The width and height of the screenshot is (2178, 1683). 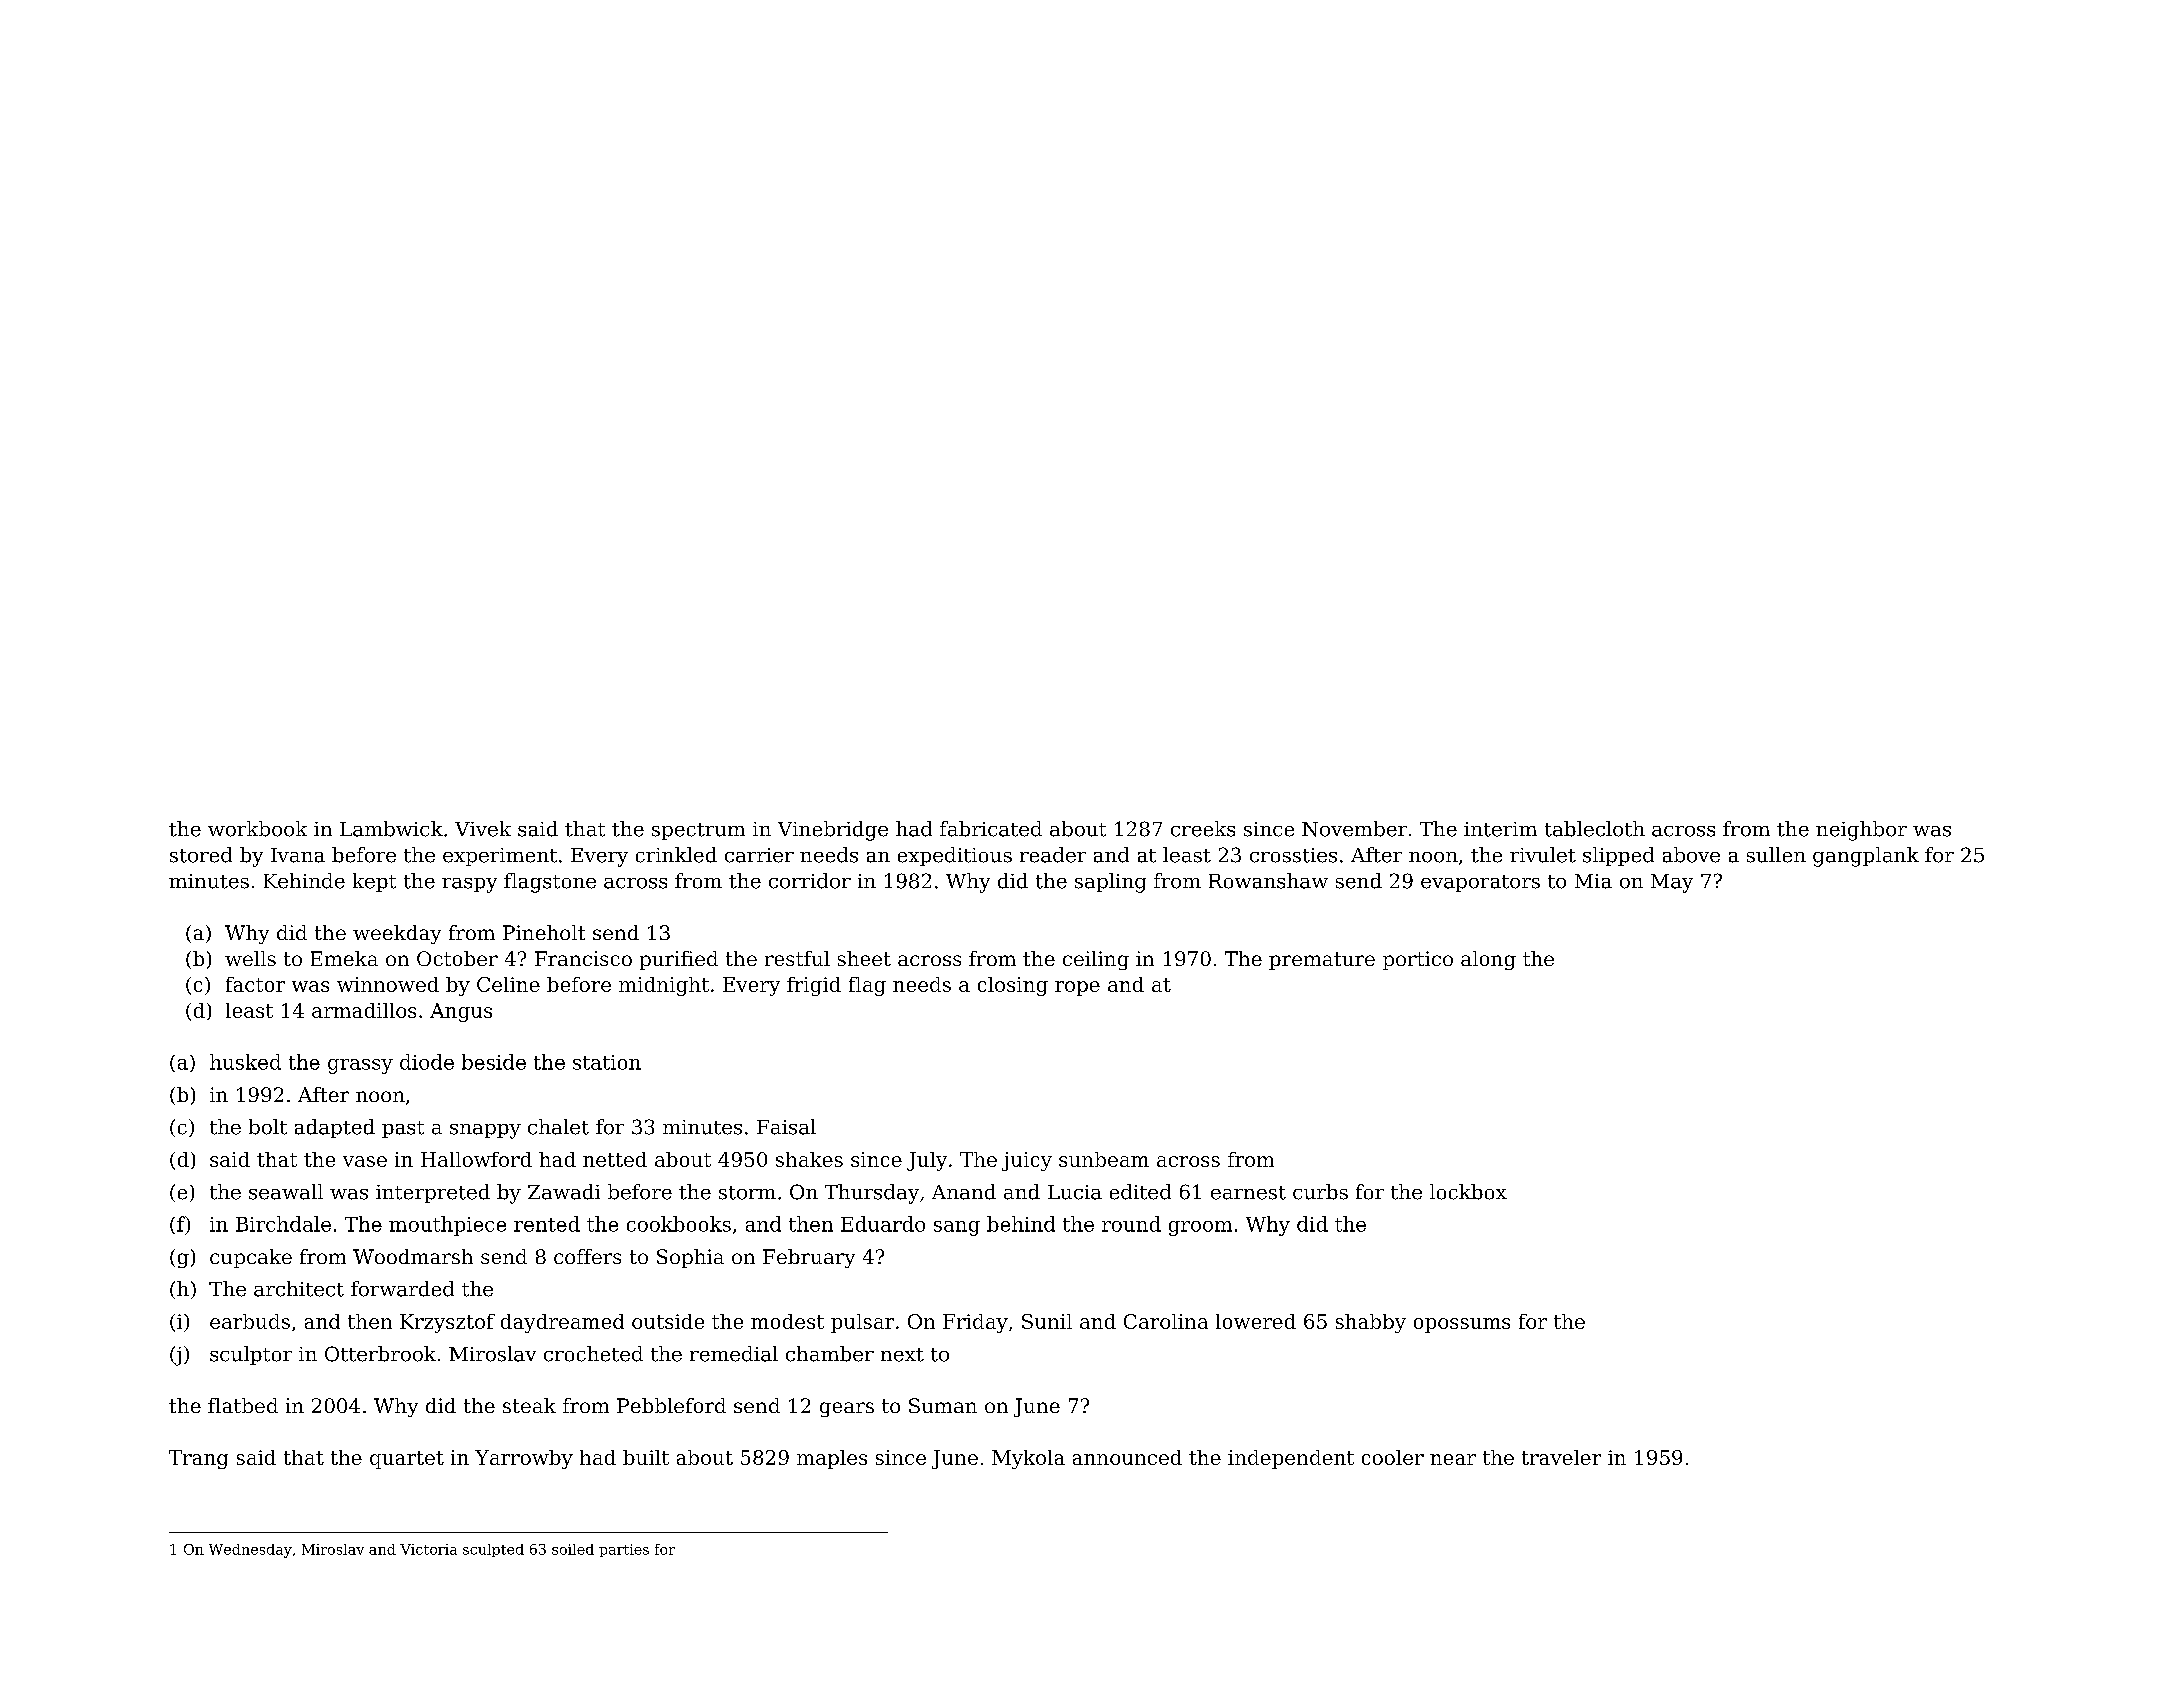 I want to click on lockbox, so click(x=1468, y=1192).
